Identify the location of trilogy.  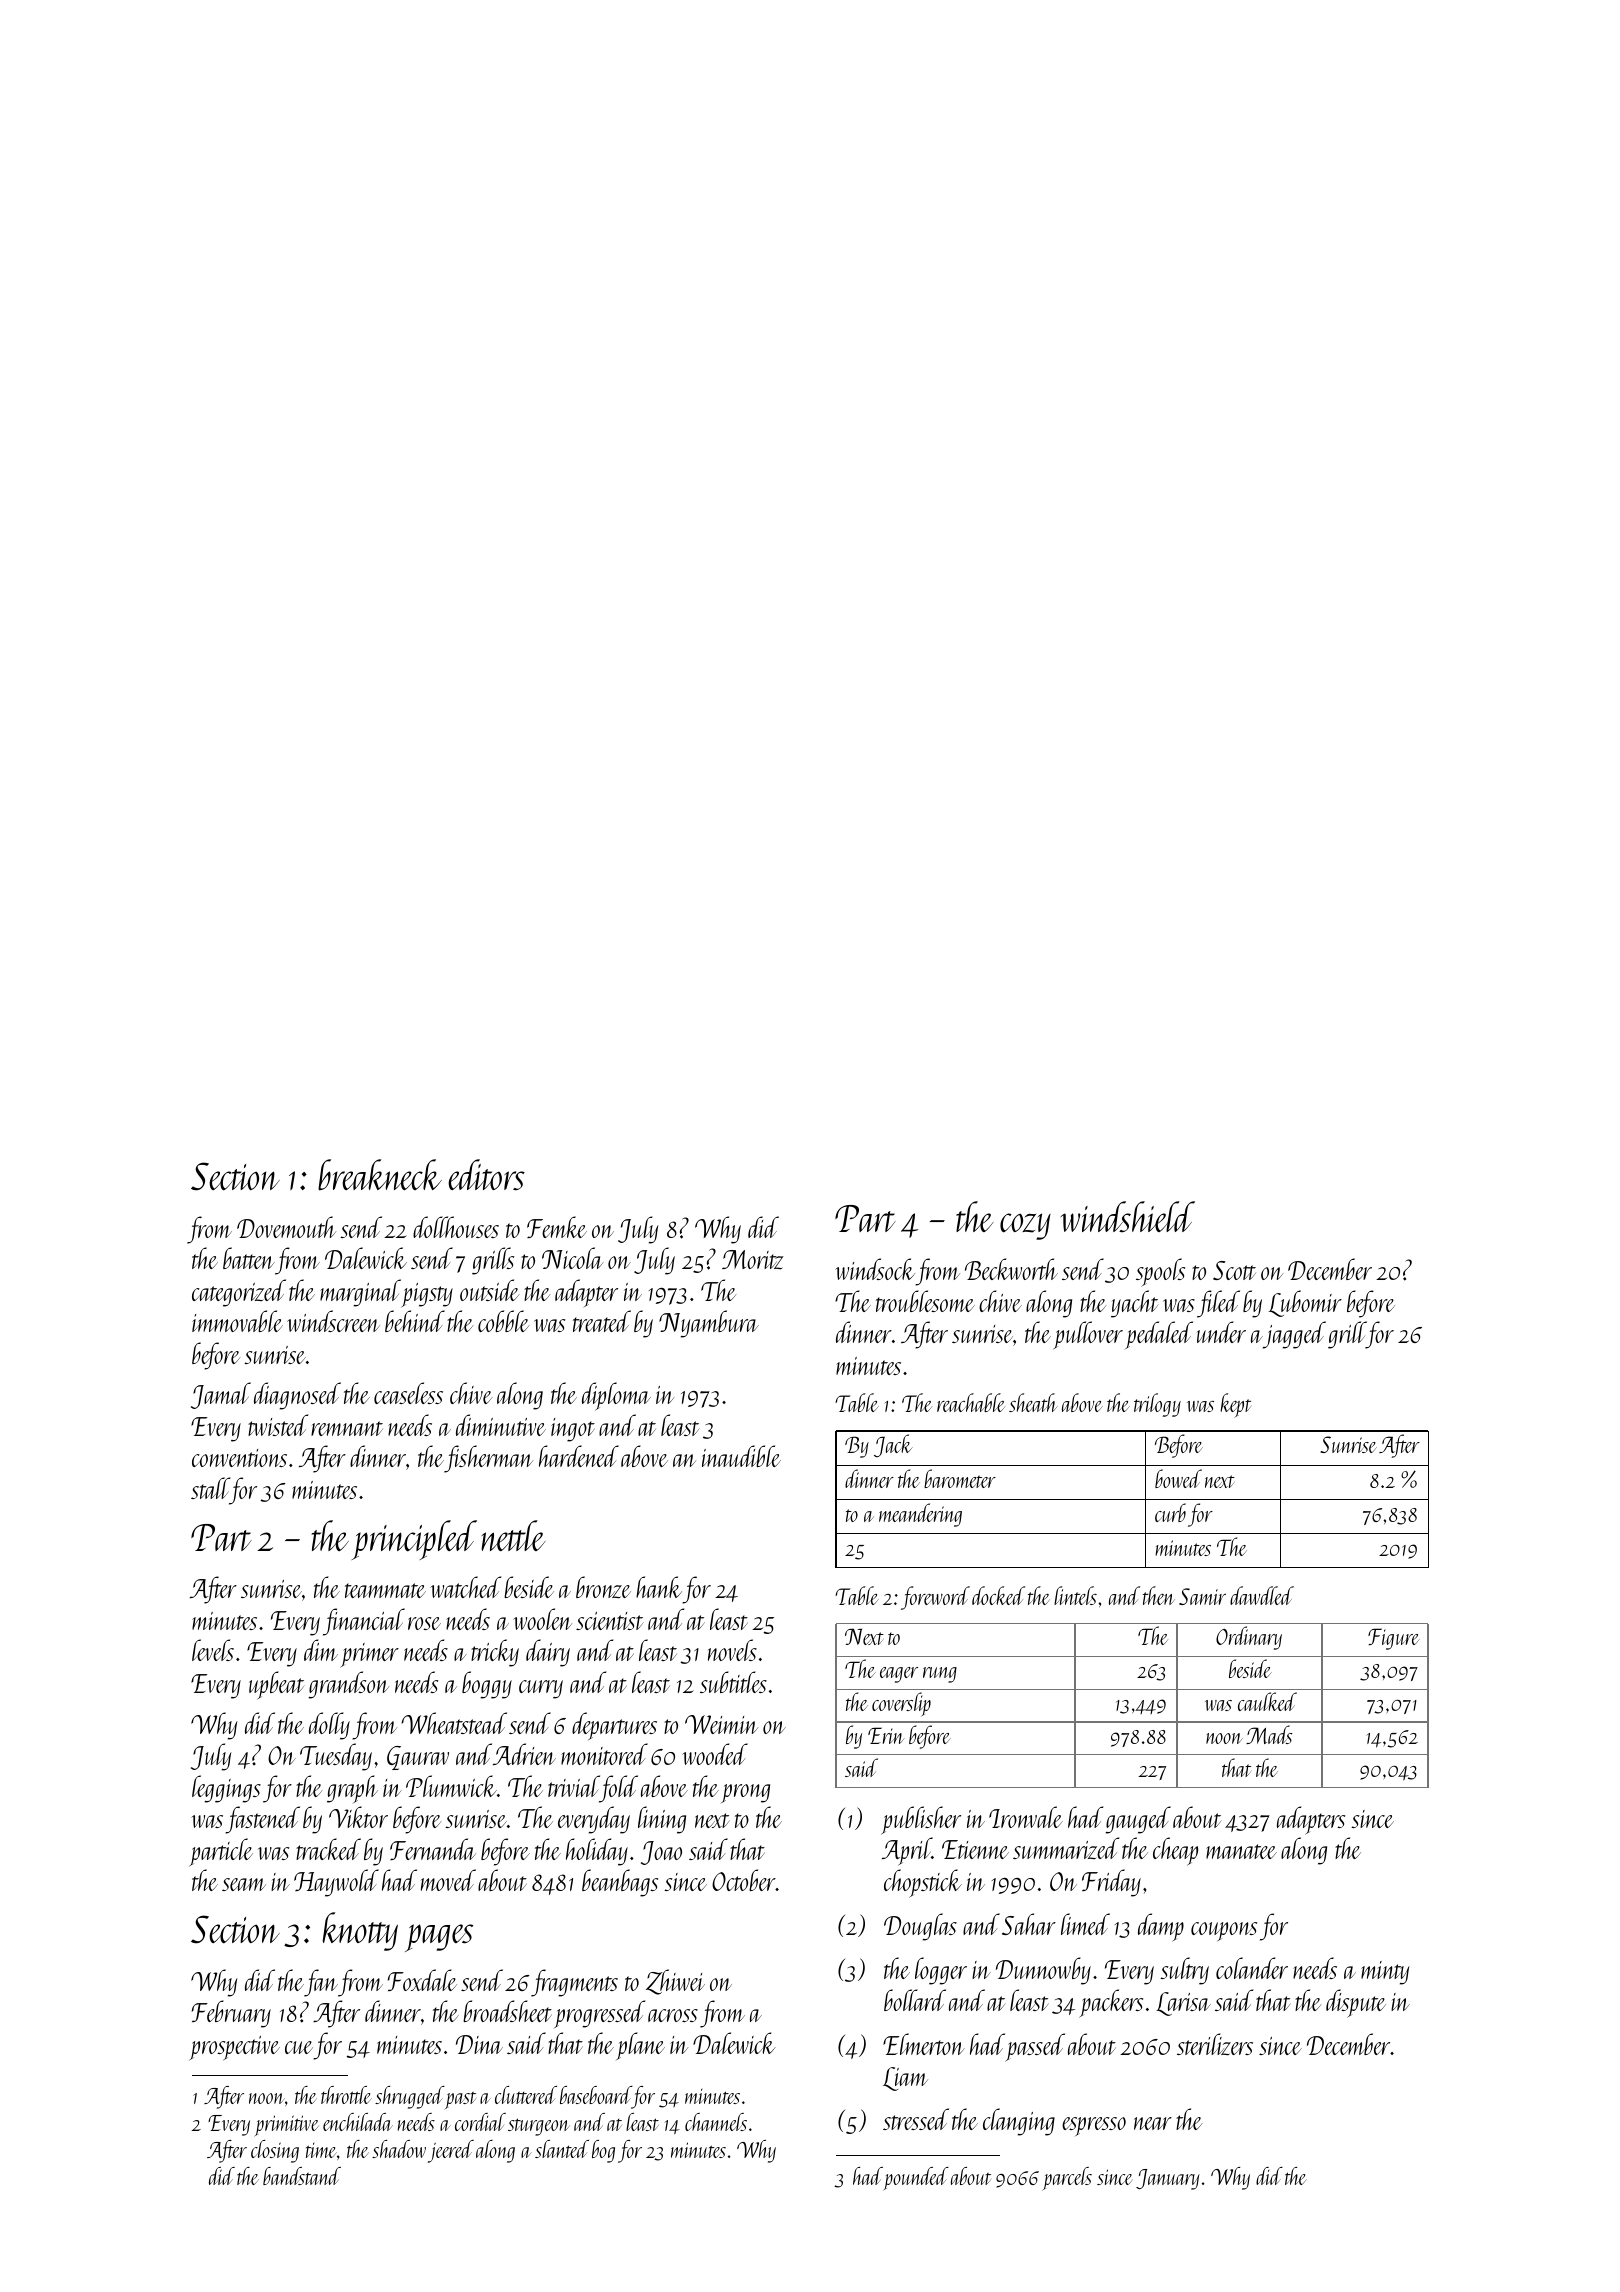
(1157, 1405).
